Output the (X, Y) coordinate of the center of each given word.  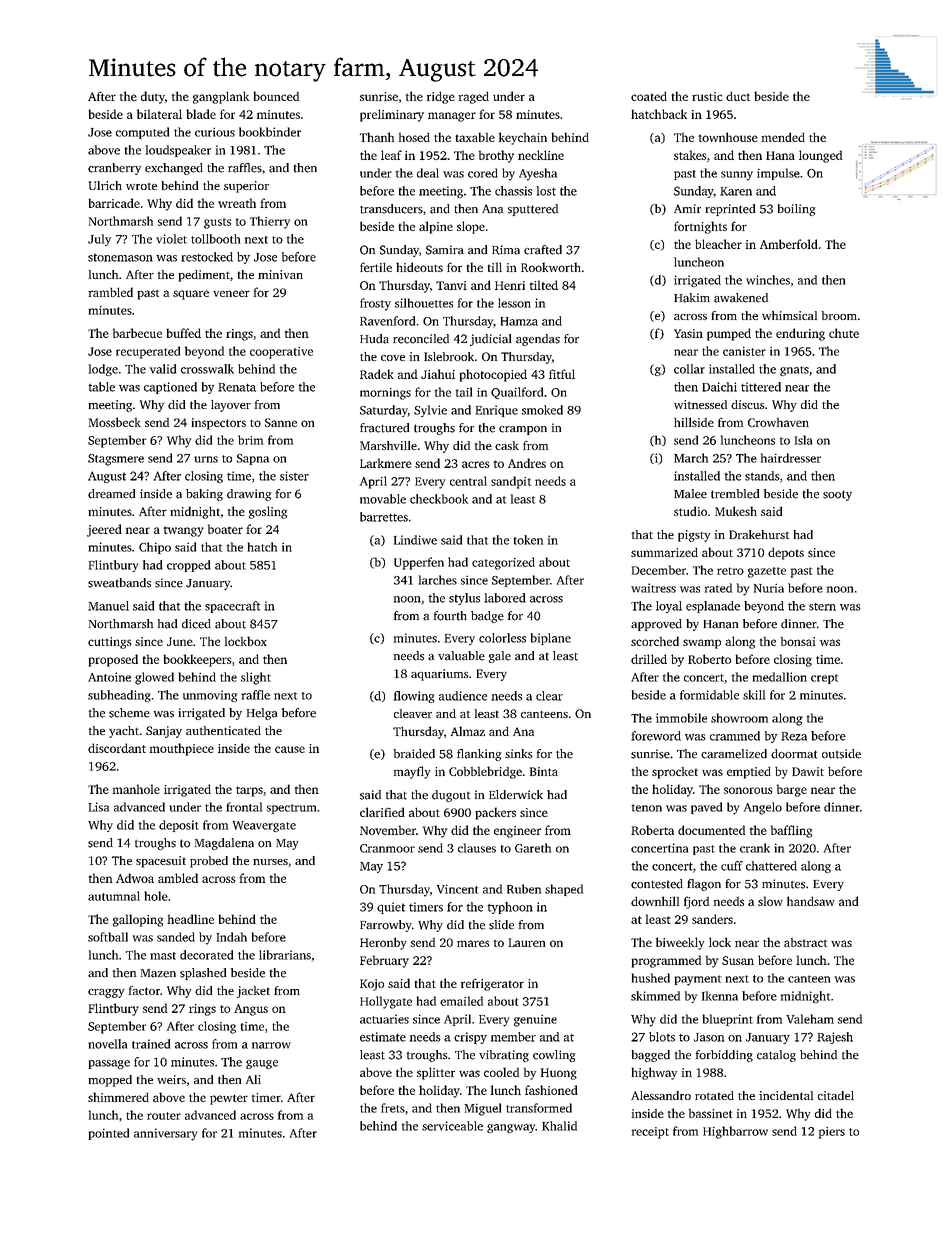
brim (250, 440)
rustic (707, 96)
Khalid (559, 1126)
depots (786, 553)
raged (474, 97)
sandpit (511, 482)
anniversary (165, 1134)
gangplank (221, 97)
